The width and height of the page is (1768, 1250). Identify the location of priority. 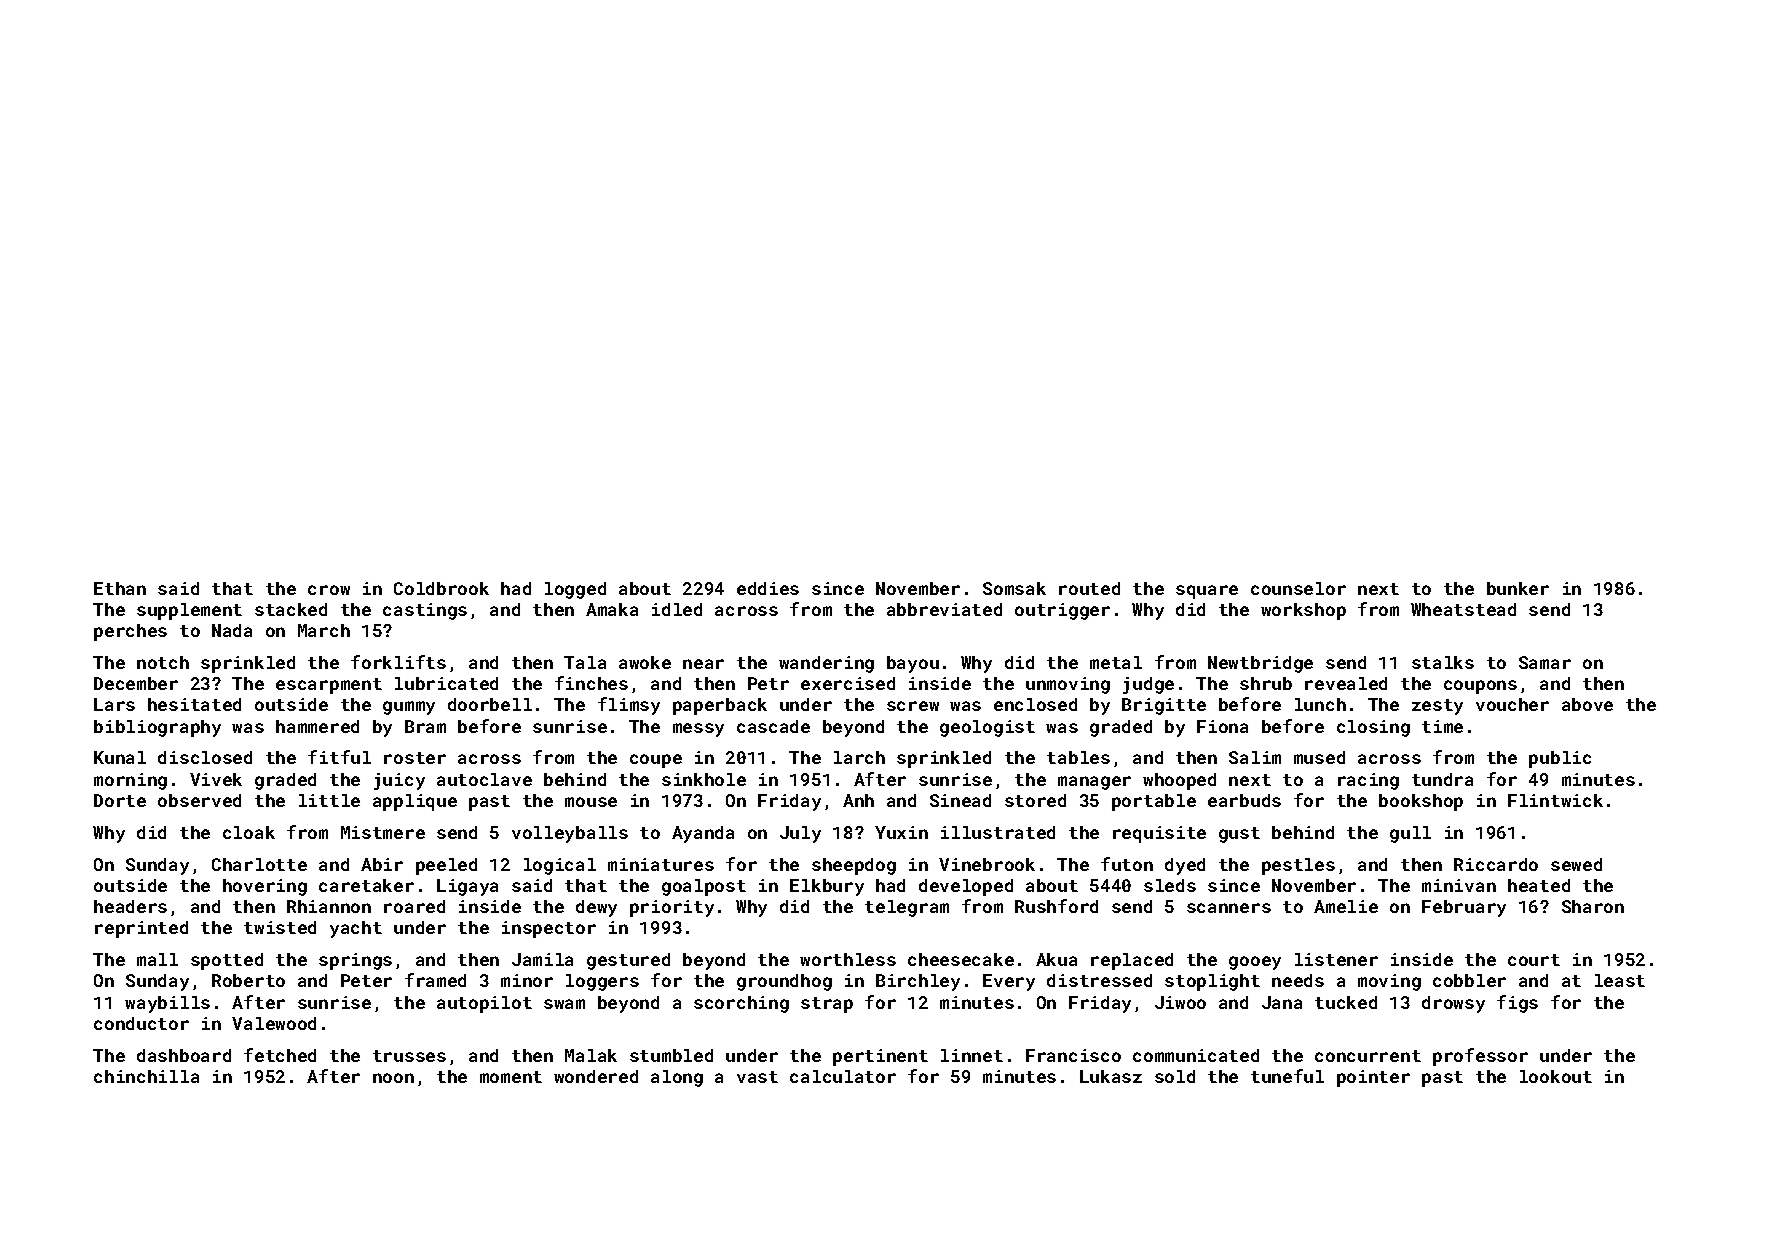
(672, 908).
